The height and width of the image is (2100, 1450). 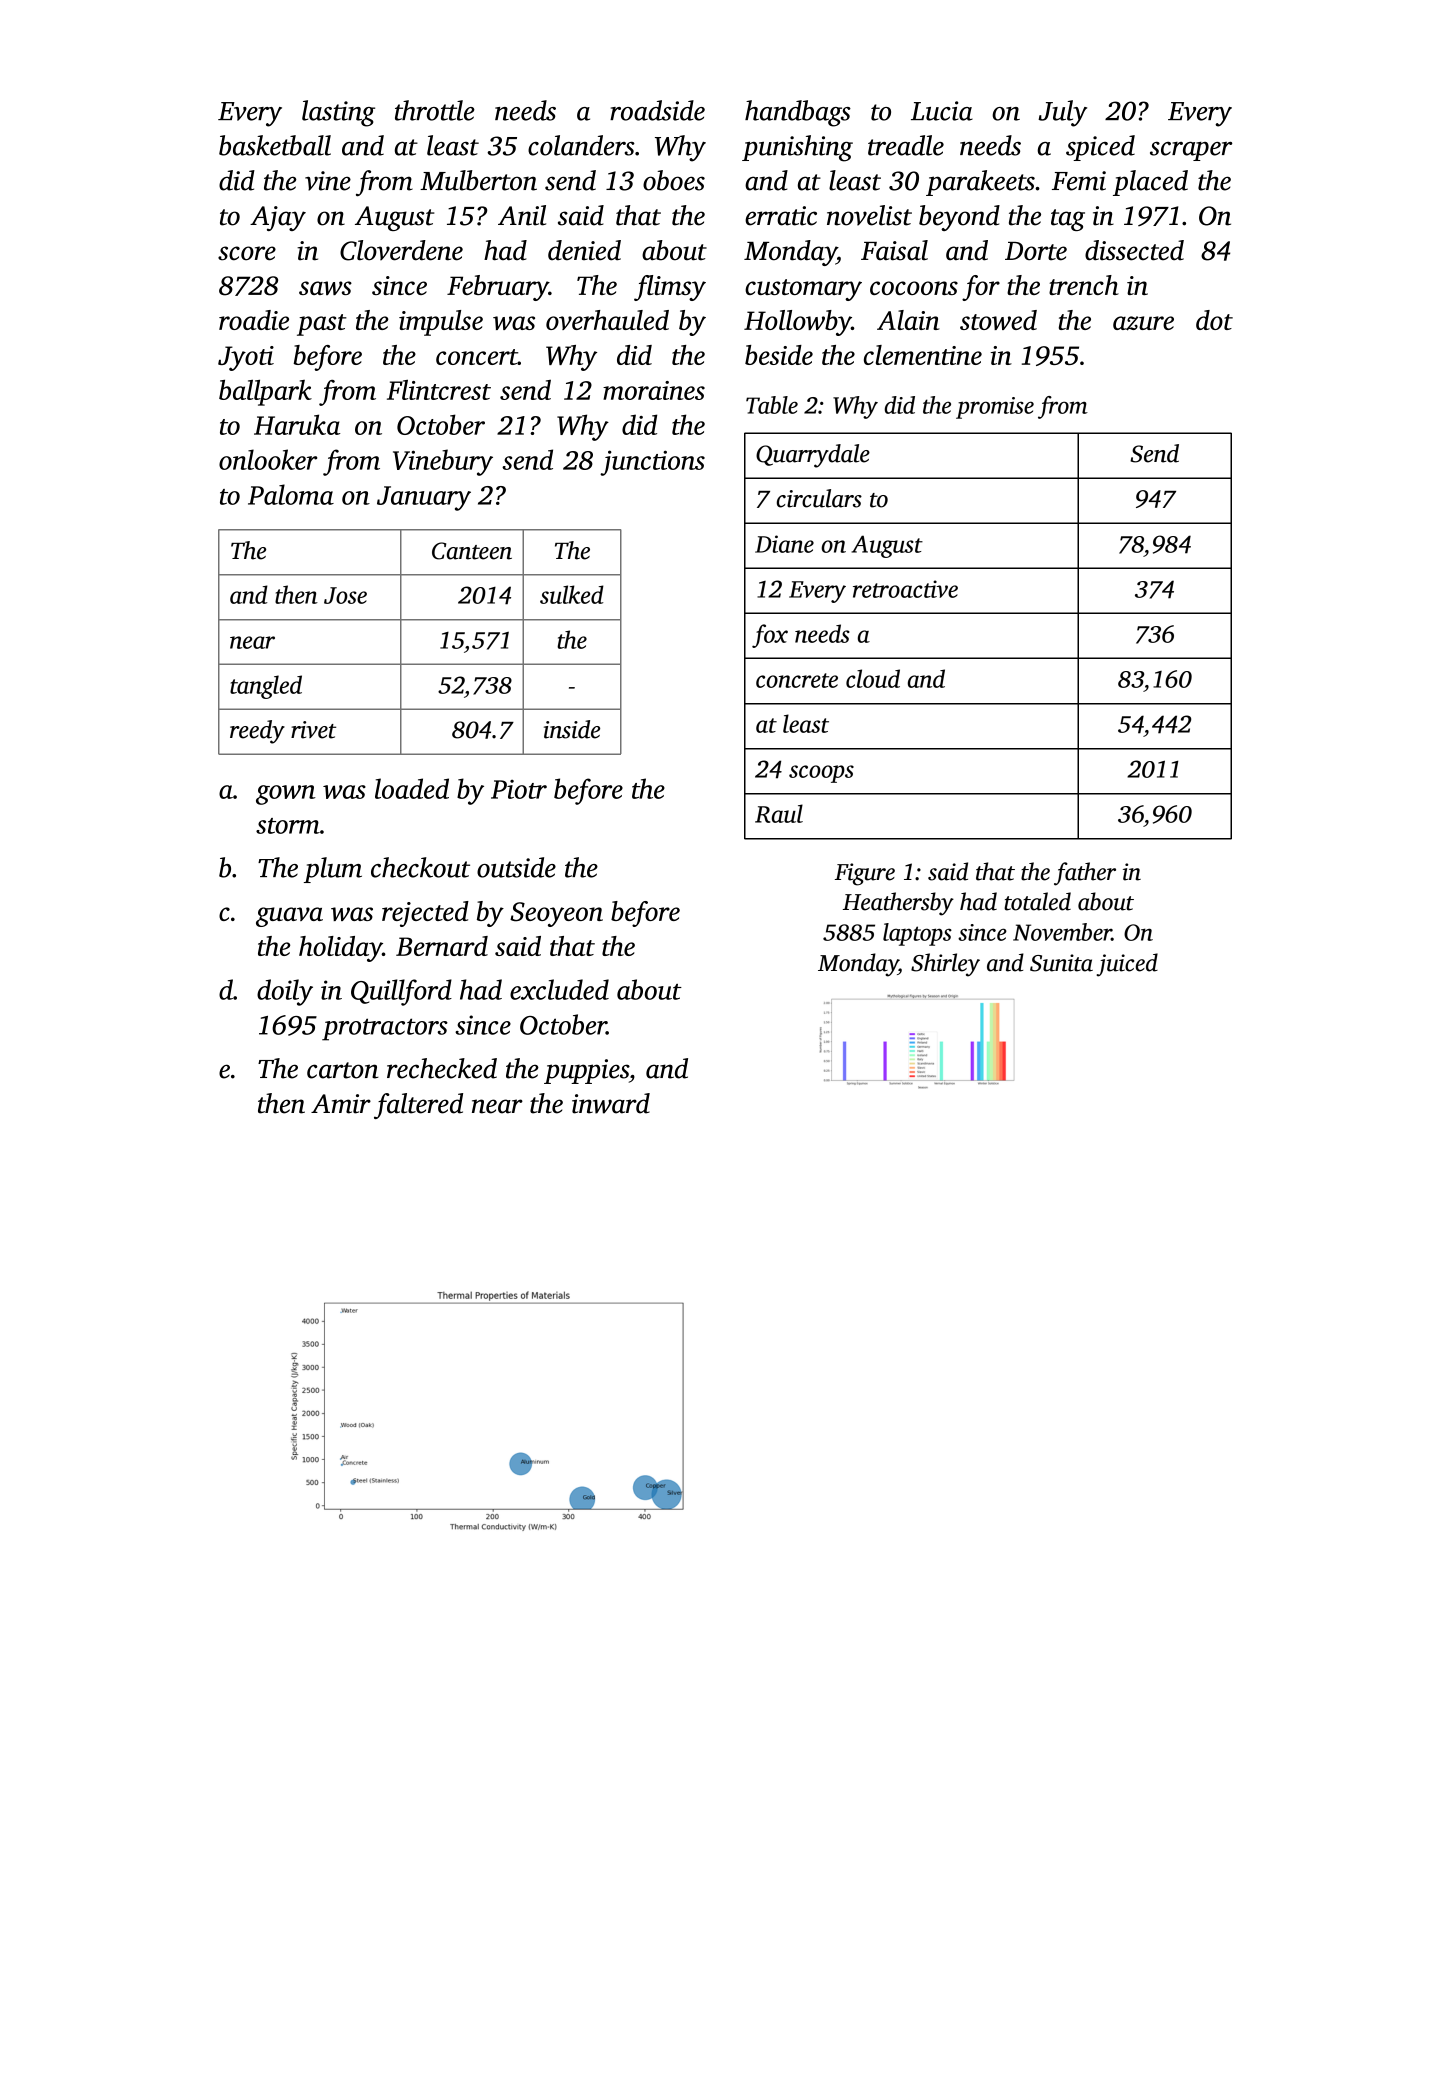 I want to click on scoops, so click(x=821, y=774).
